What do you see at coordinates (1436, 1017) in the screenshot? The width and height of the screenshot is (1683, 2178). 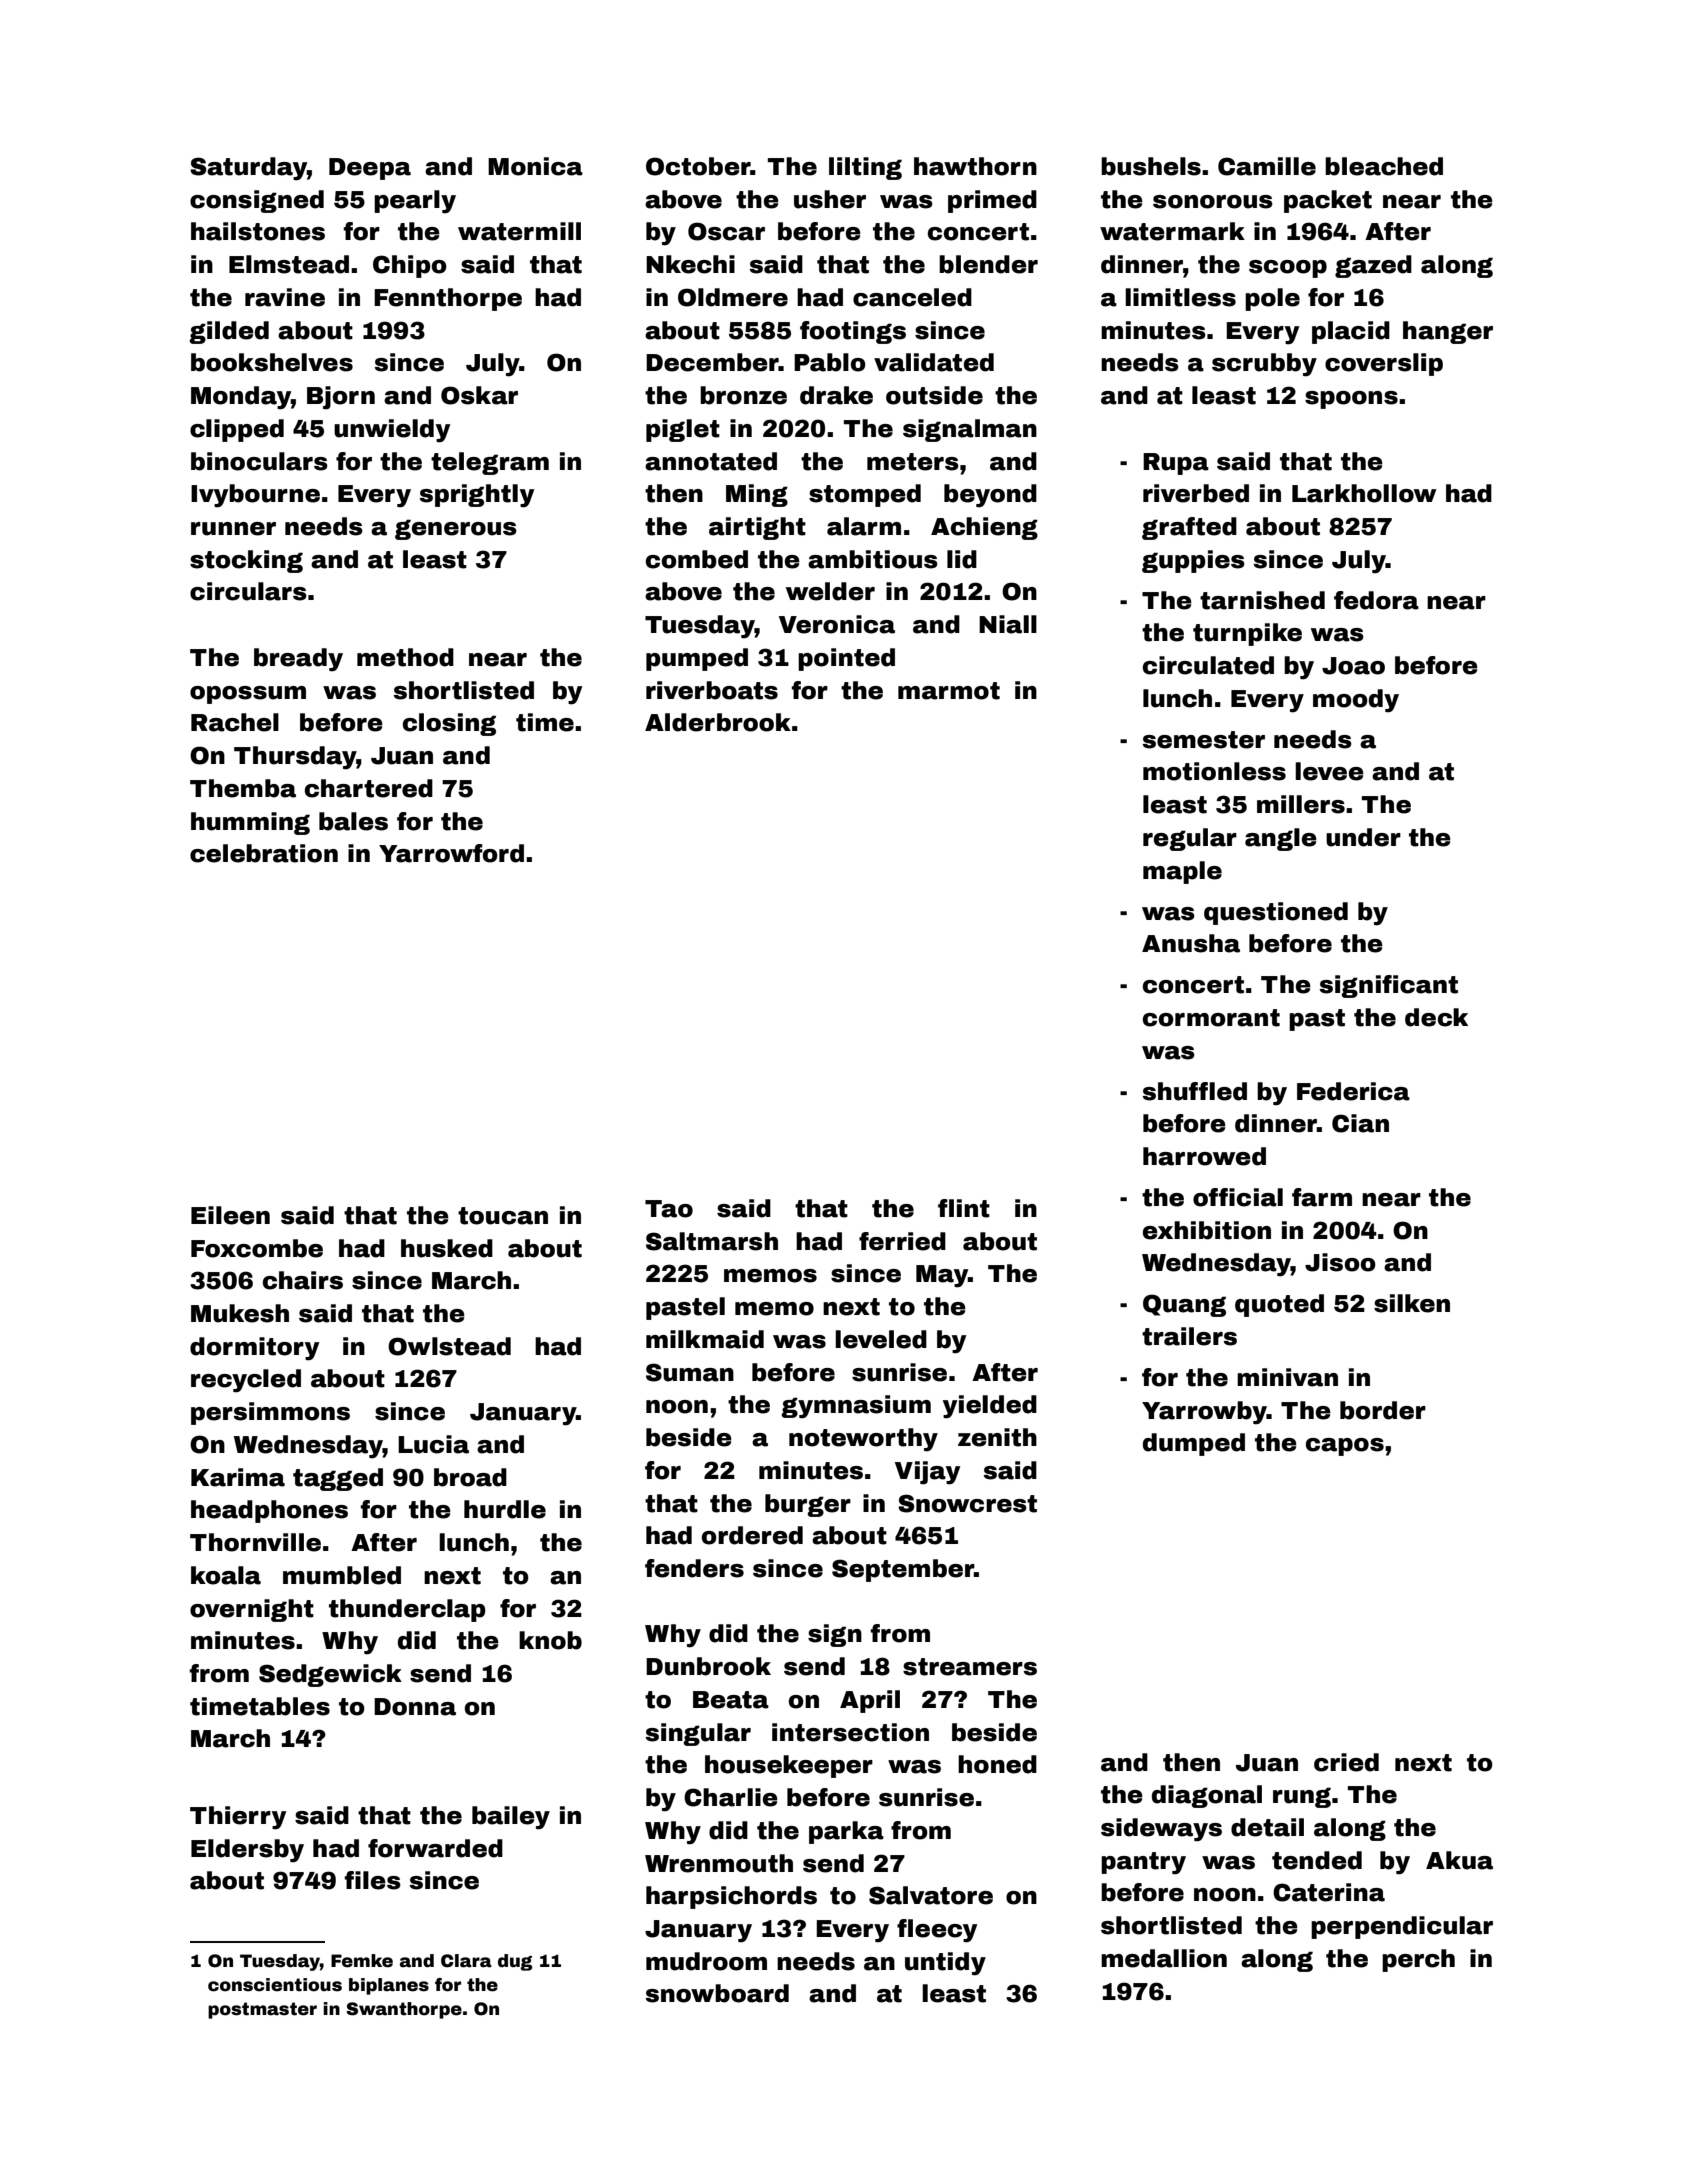 I see `deck` at bounding box center [1436, 1017].
